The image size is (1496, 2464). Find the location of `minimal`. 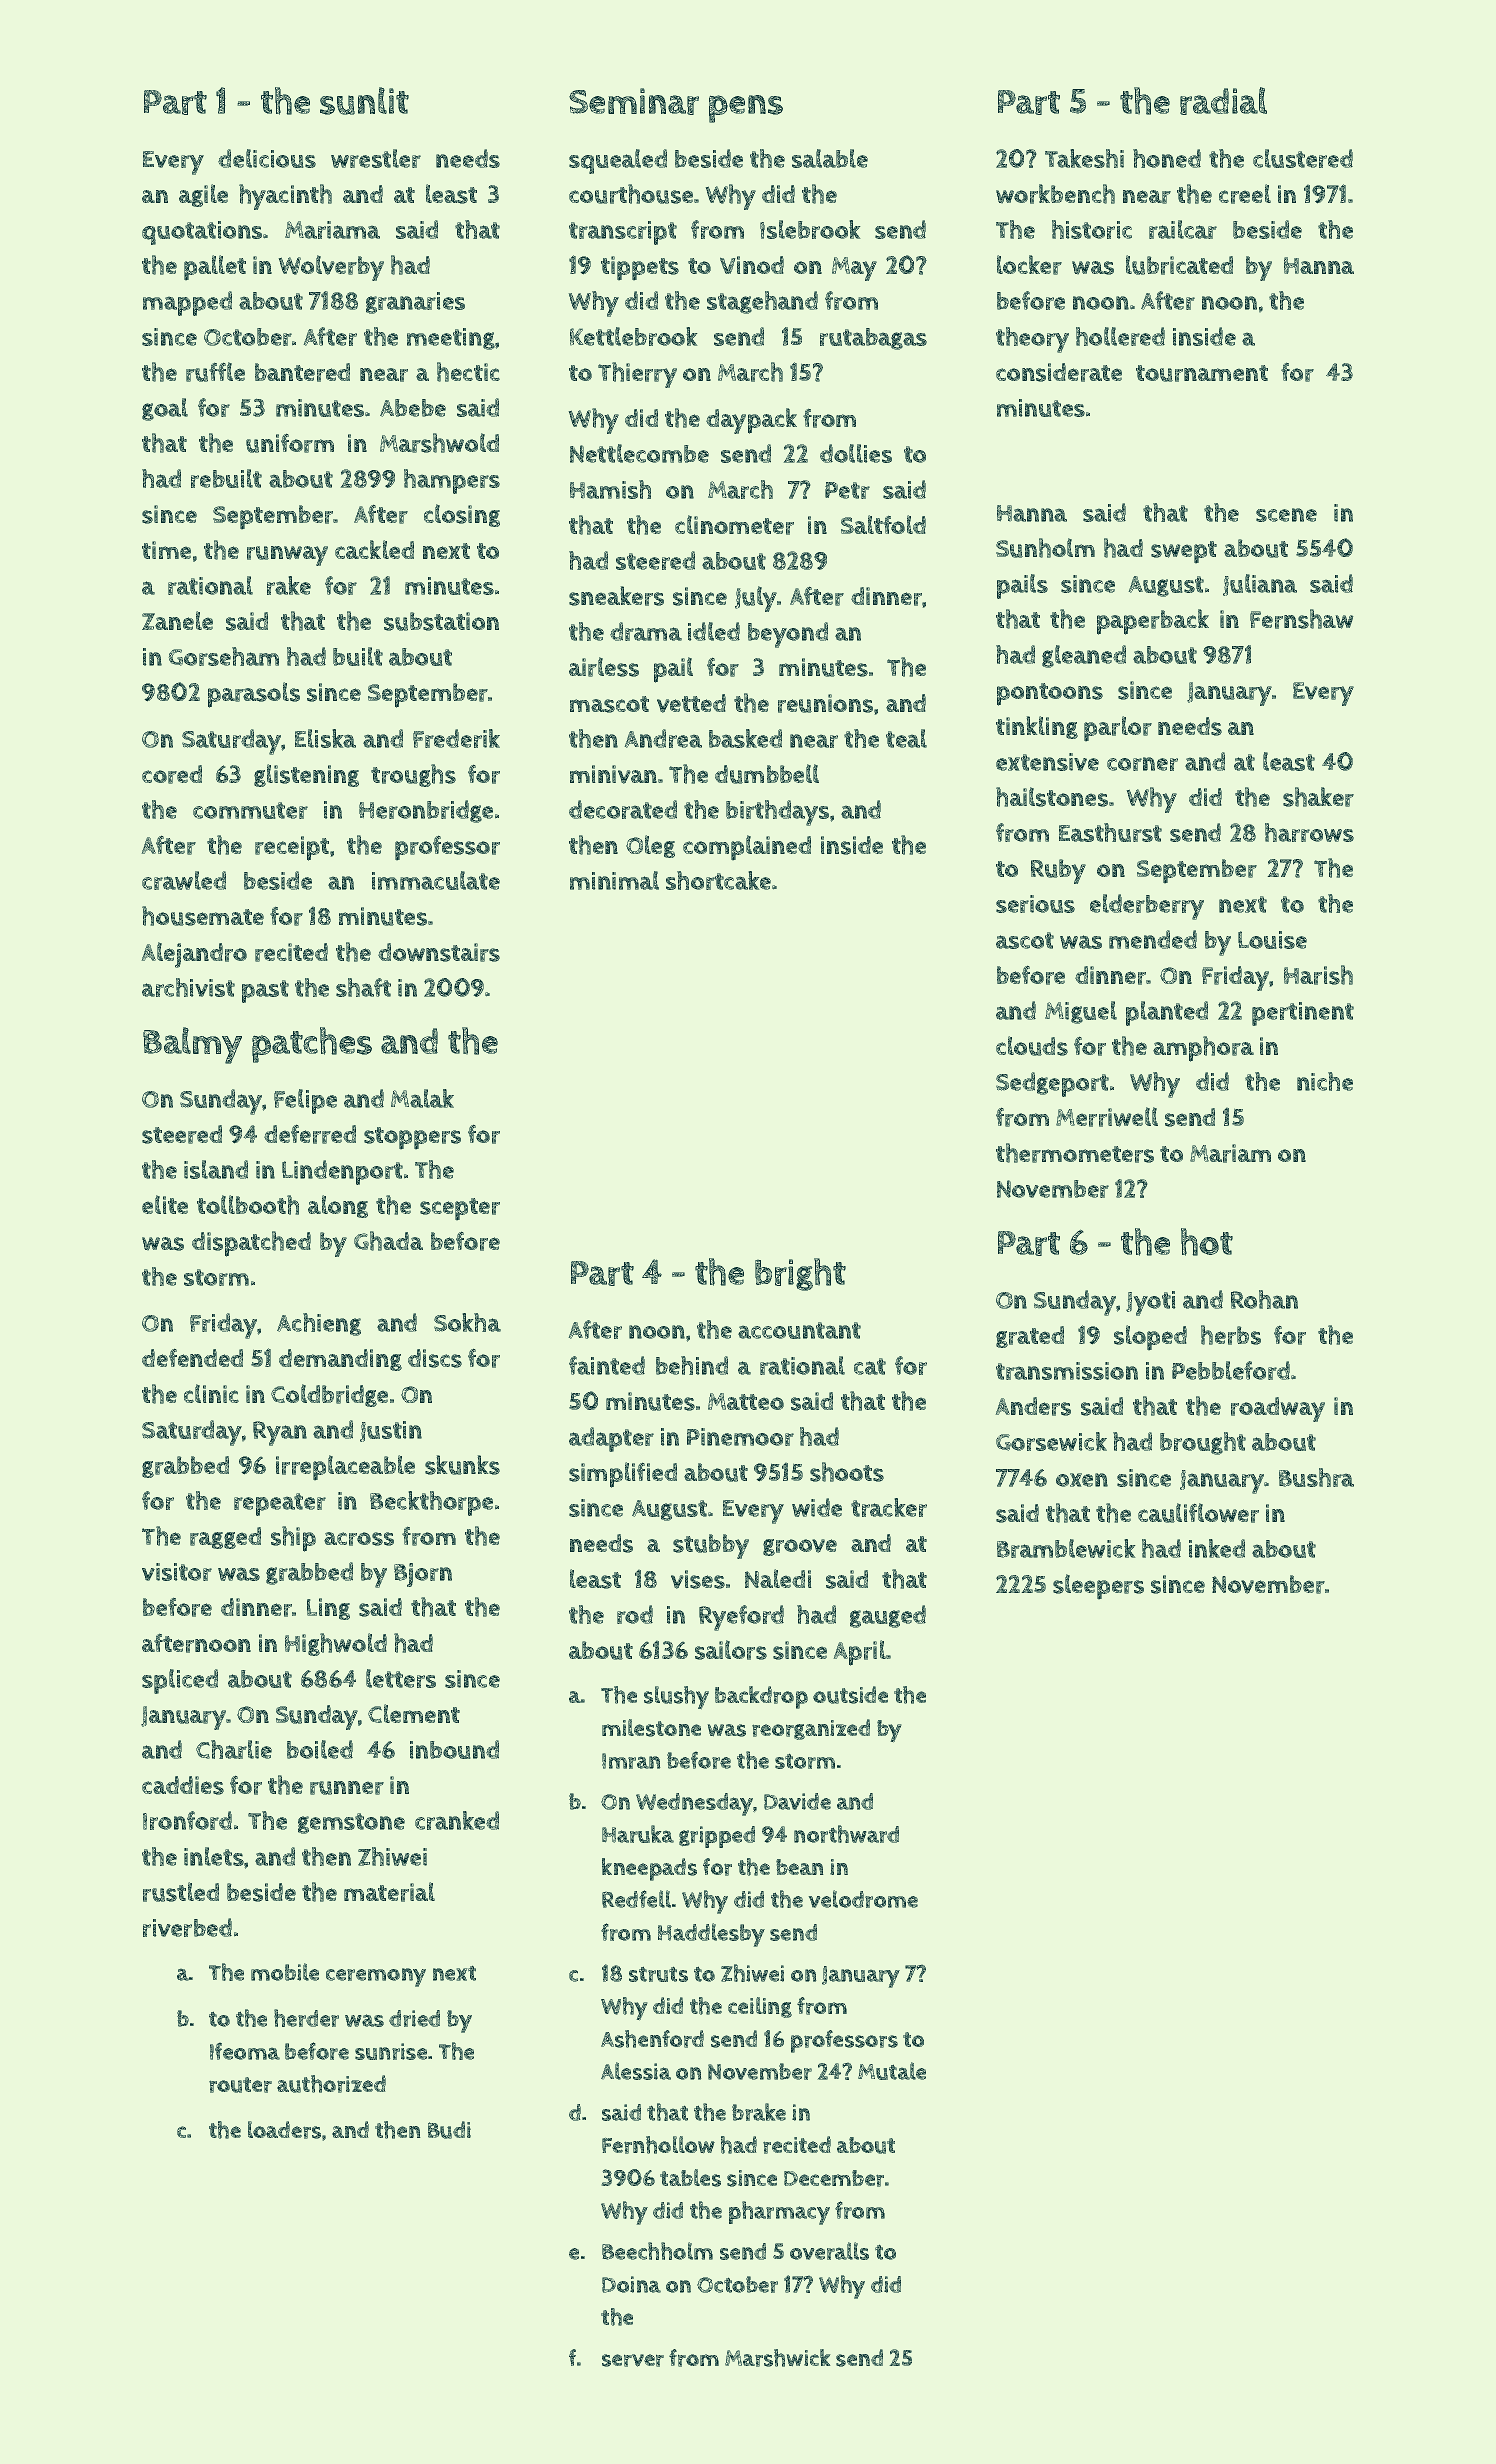

minimal is located at coordinates (614, 880).
